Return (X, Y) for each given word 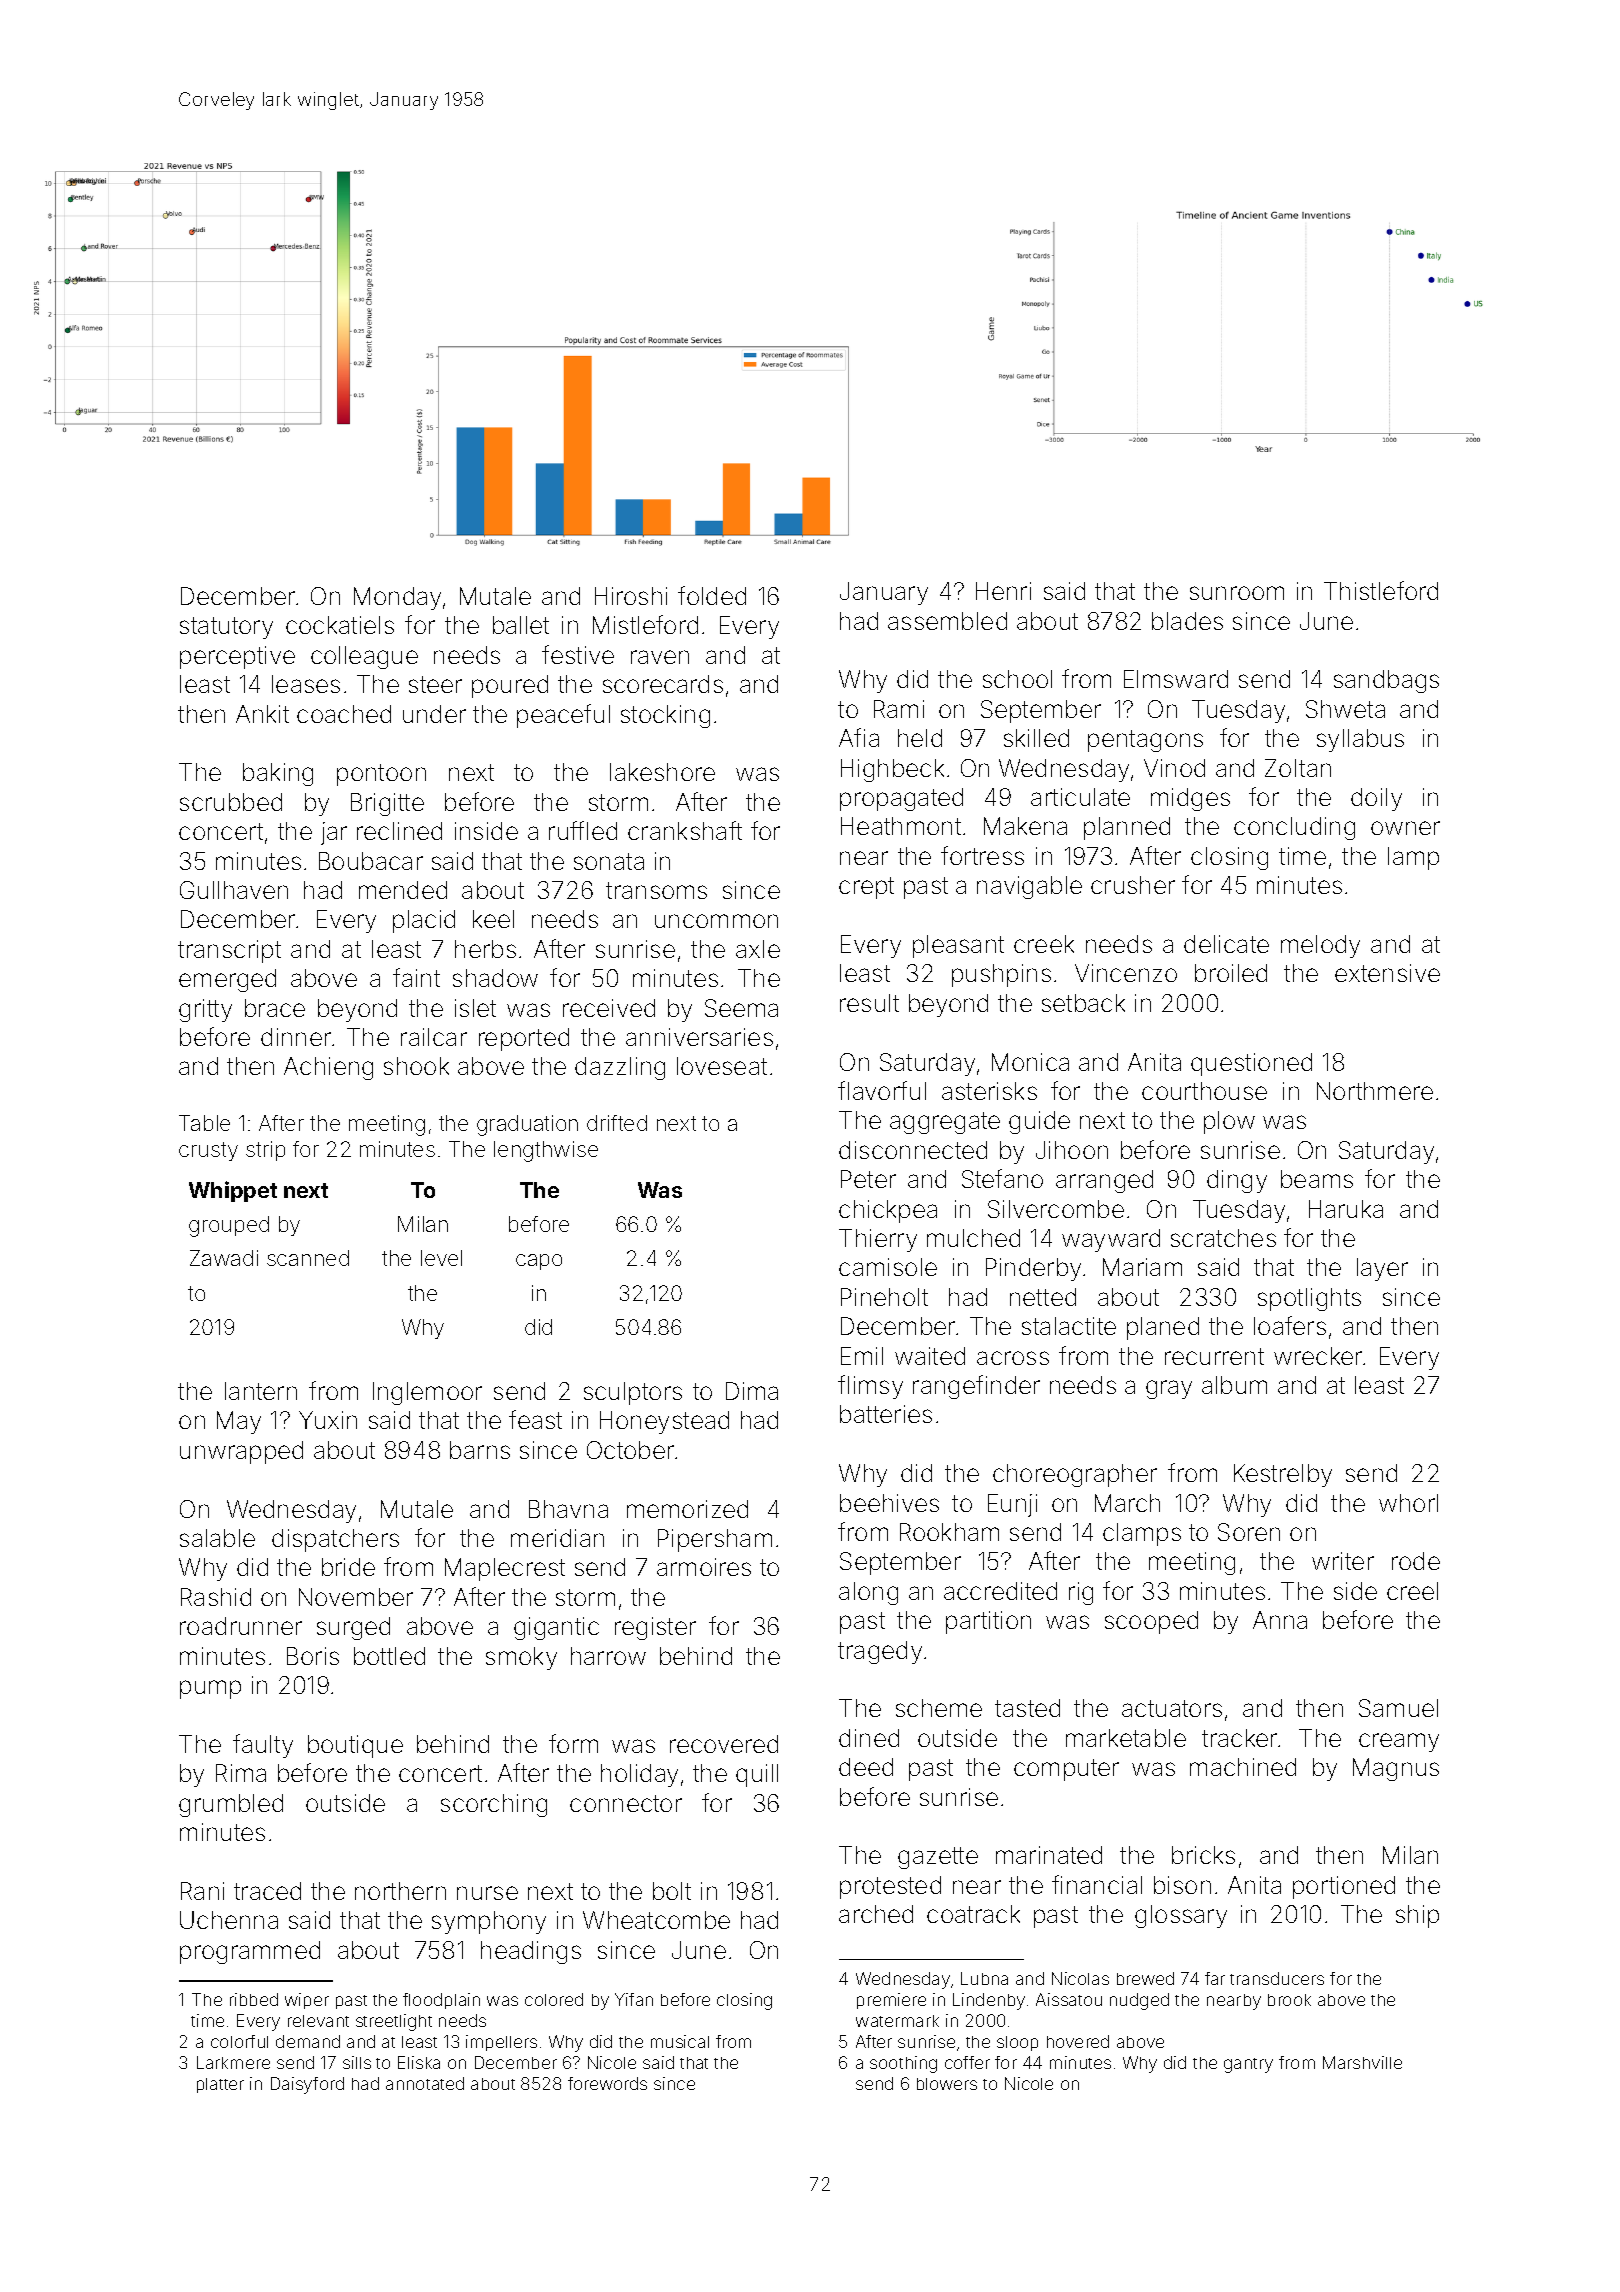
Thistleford (1381, 590)
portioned (1344, 1887)
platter (220, 2085)
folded (712, 595)
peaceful (563, 716)
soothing (903, 2064)
